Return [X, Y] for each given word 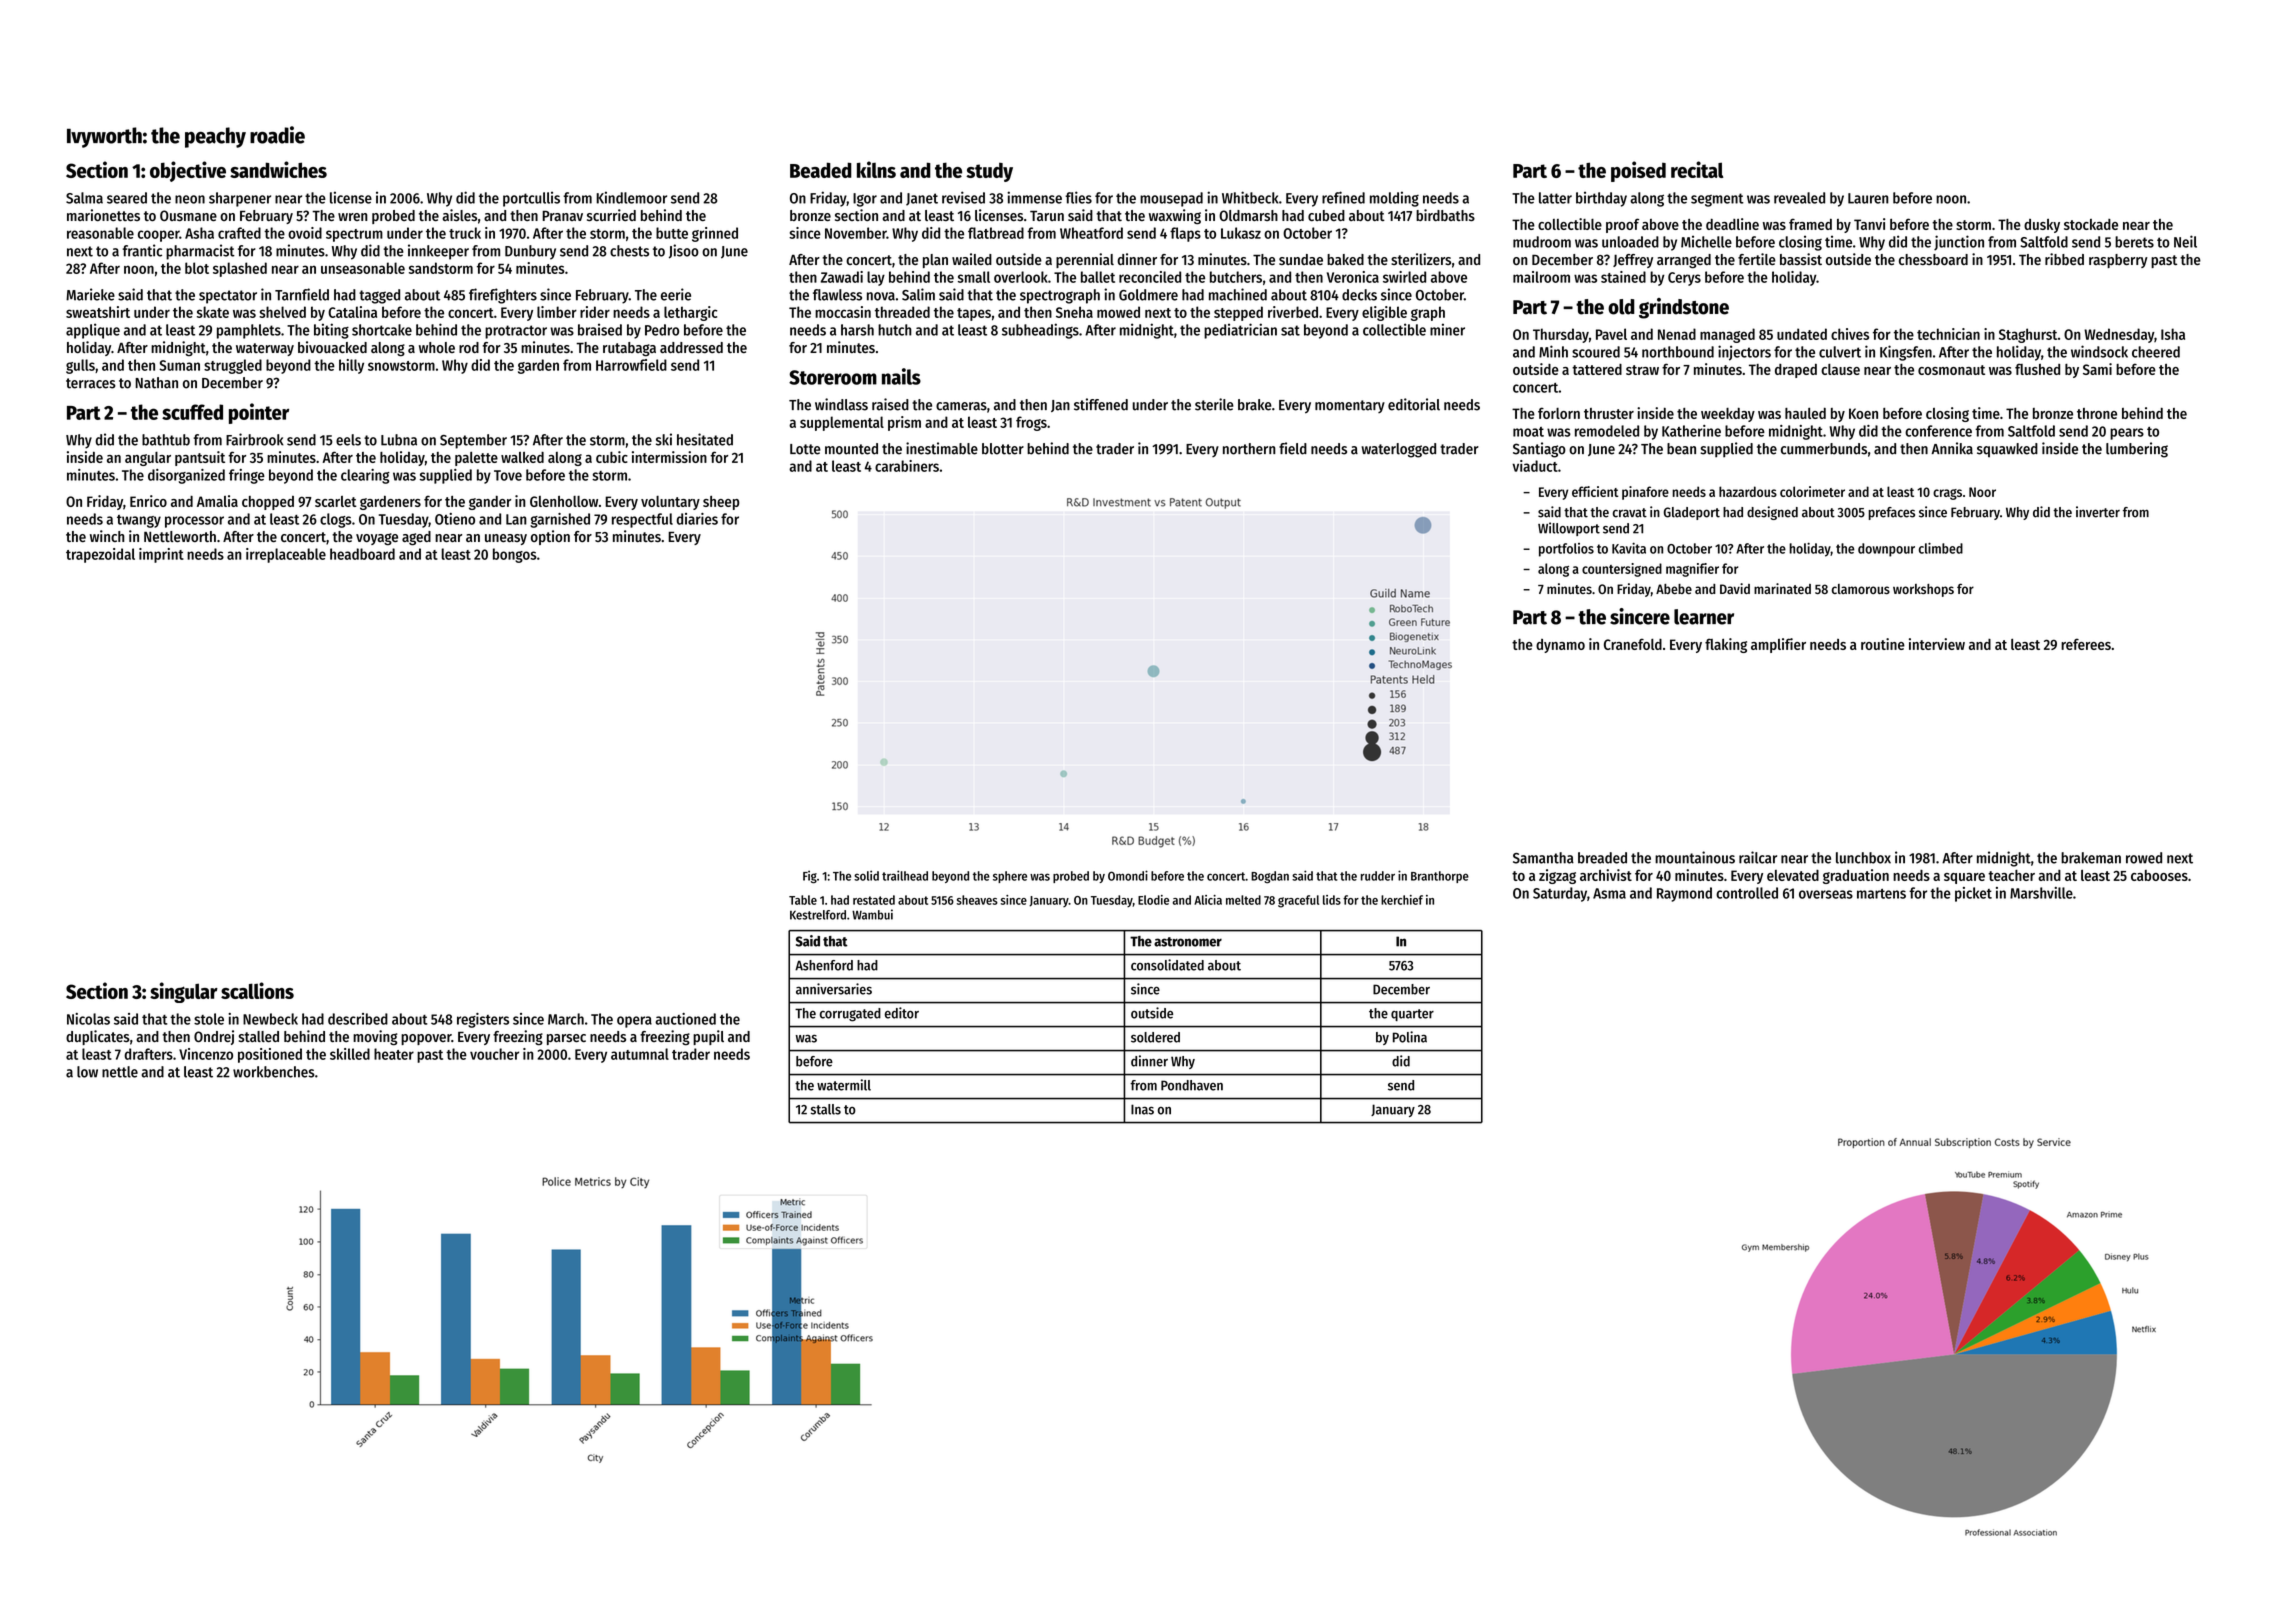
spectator [228, 297]
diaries [697, 519]
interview [1937, 644]
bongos [515, 555]
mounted [851, 449]
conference [1938, 431]
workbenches [274, 1072]
